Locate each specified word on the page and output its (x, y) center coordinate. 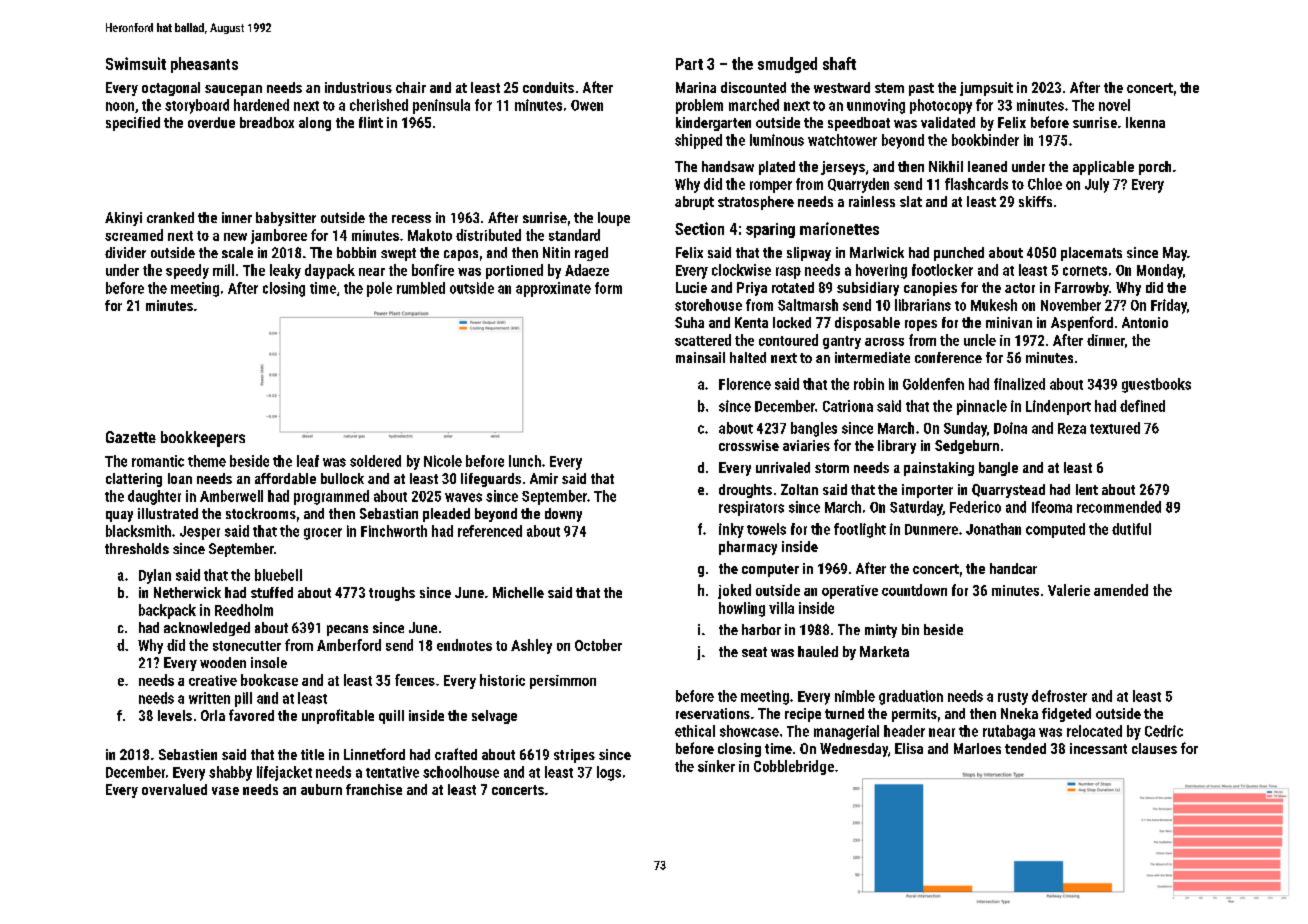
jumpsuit (986, 89)
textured (1115, 428)
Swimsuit (136, 63)
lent (1087, 489)
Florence (745, 384)
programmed (331, 497)
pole (379, 289)
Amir (544, 478)
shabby (230, 773)
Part (689, 64)
